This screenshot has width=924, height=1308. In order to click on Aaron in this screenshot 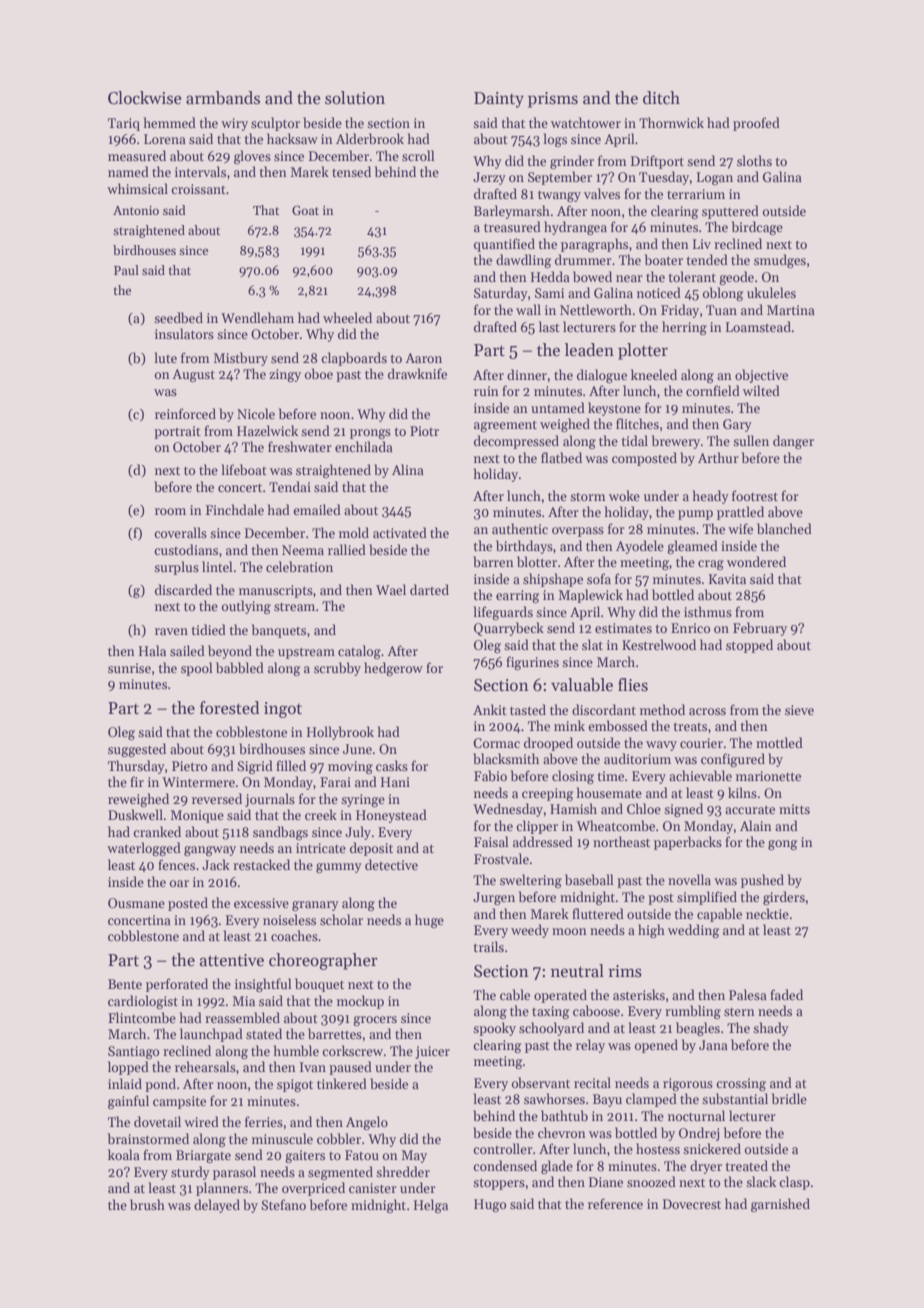, I will do `click(423, 358)`.
